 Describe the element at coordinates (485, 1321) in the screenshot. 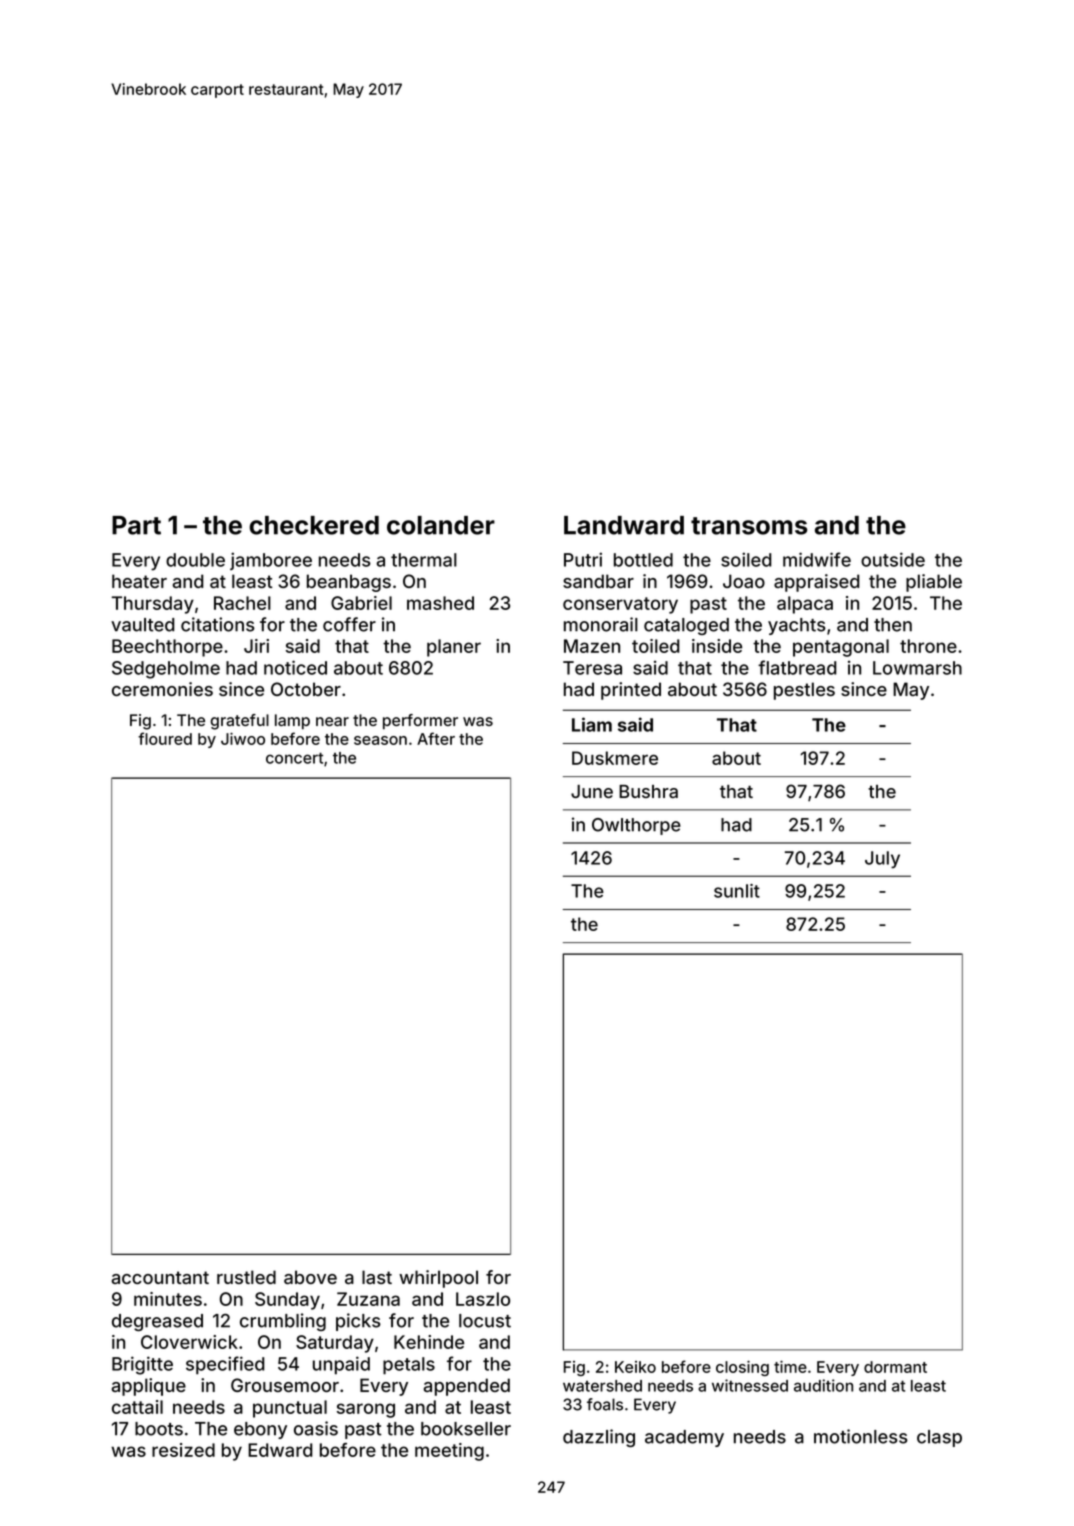

I see `locust` at that location.
